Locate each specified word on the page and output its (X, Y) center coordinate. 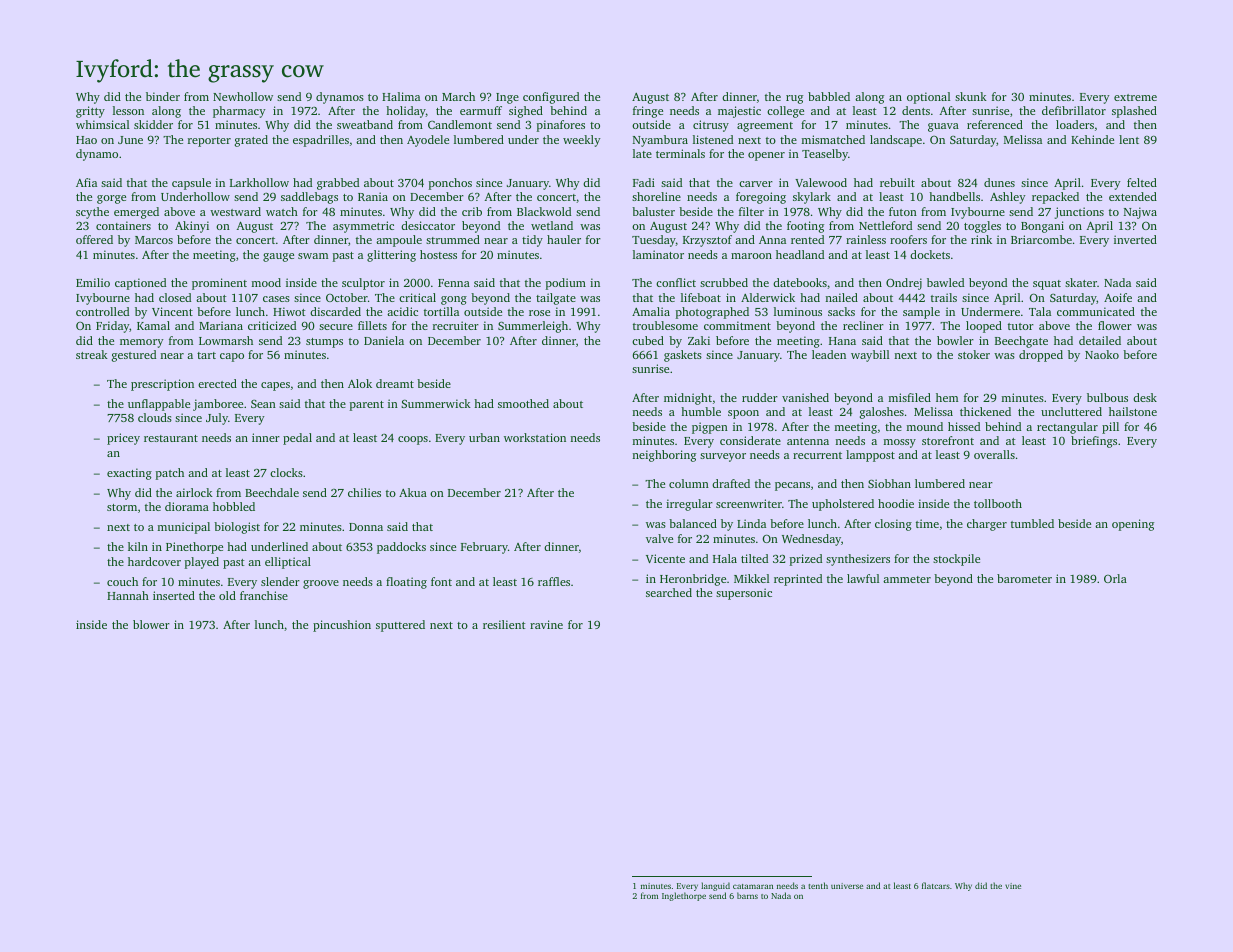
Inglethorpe (684, 897)
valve (659, 538)
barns (747, 895)
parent (367, 406)
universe (847, 886)
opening (1133, 525)
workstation (535, 437)
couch (122, 581)
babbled (829, 96)
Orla (1115, 578)
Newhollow (243, 96)
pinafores (561, 126)
